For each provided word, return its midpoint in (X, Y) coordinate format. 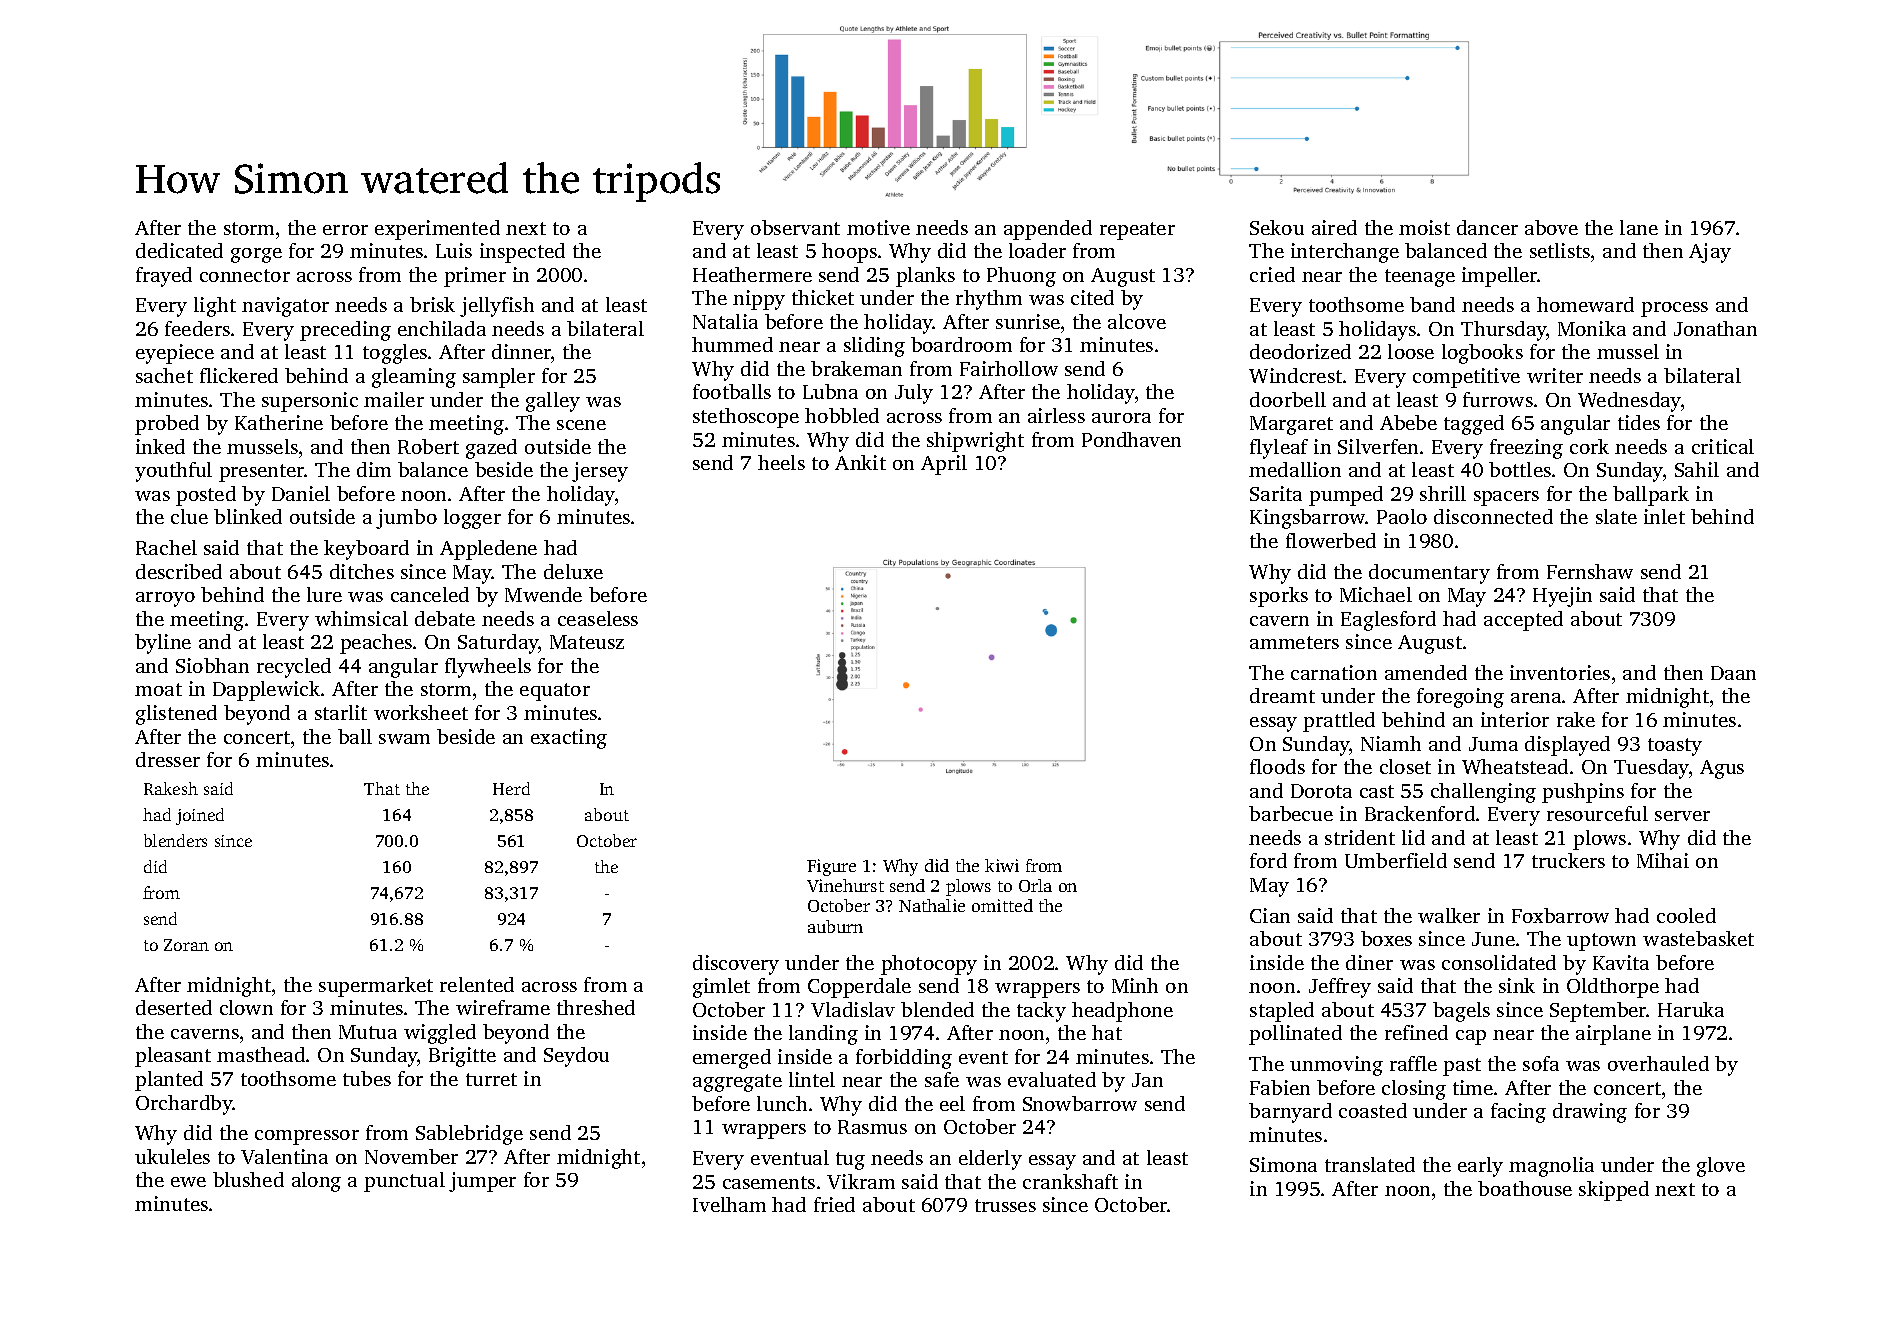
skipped (1614, 1191)
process (1674, 309)
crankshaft (1070, 1181)
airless (1056, 415)
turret (491, 1079)
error (345, 230)
